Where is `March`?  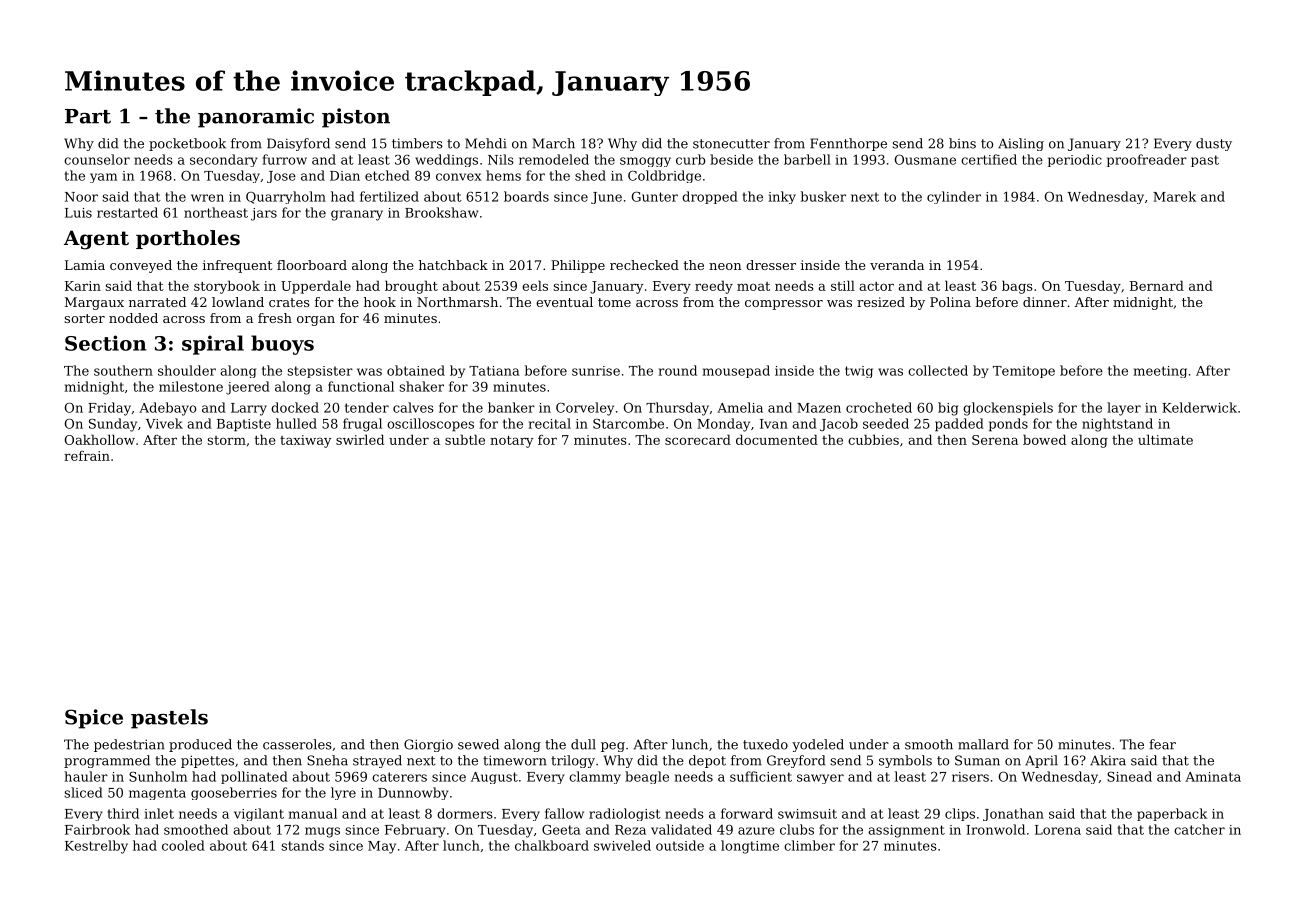
March is located at coordinates (554, 143).
